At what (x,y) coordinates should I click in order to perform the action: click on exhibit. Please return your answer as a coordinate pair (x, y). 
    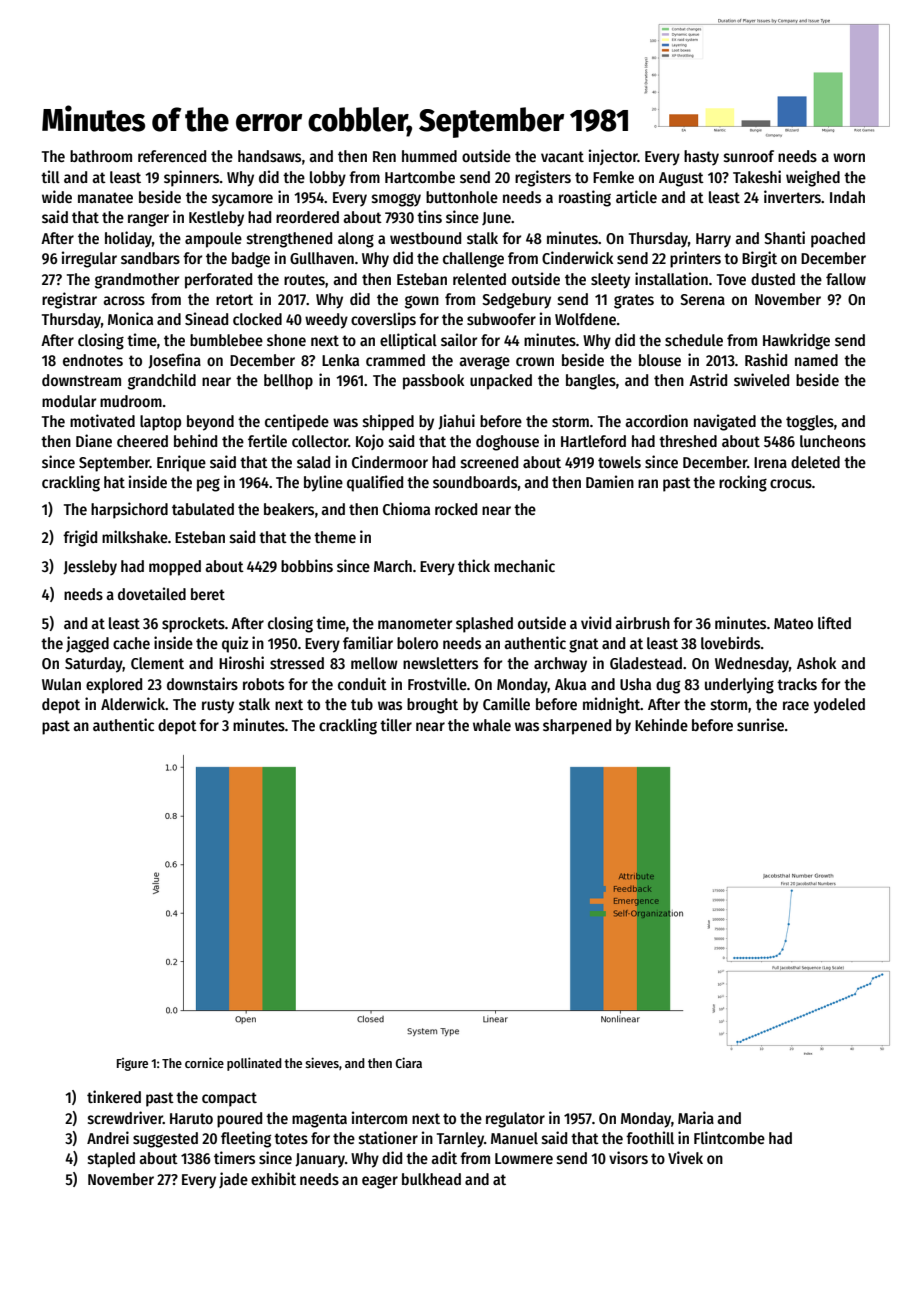
    Looking at the image, I should click on (273, 1178).
